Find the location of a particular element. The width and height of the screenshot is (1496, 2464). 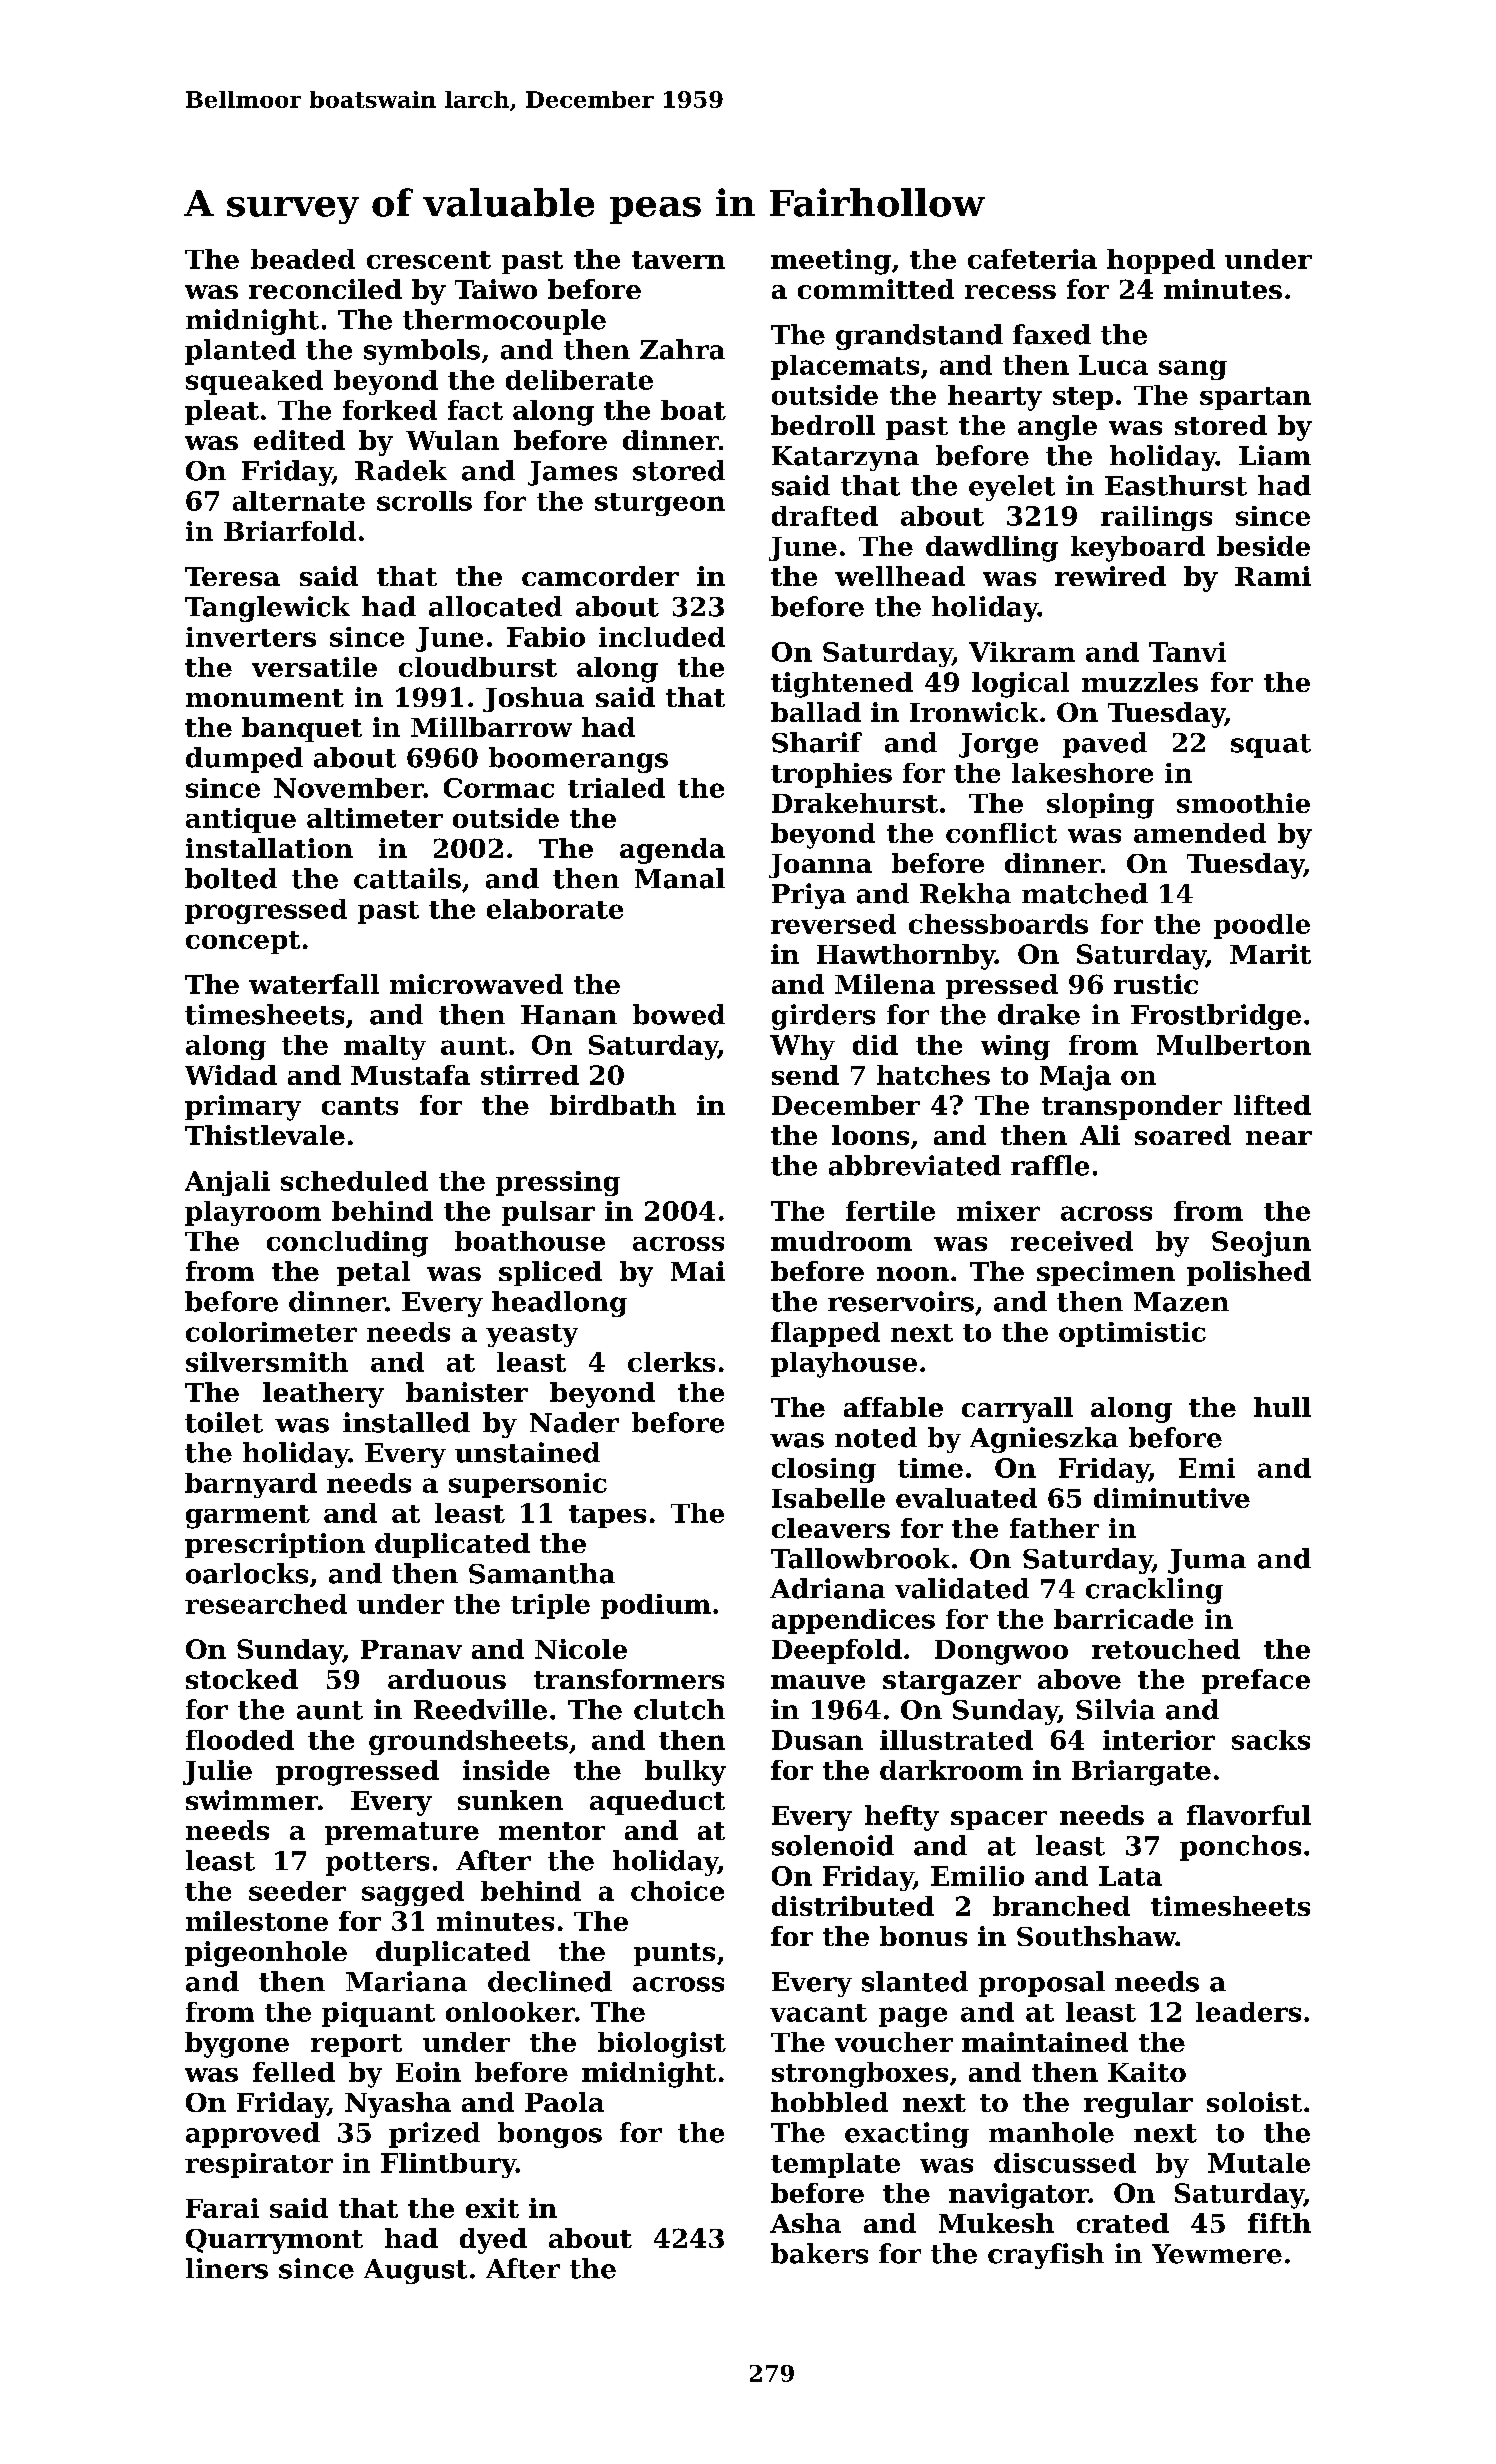

exacting is located at coordinates (907, 2135).
